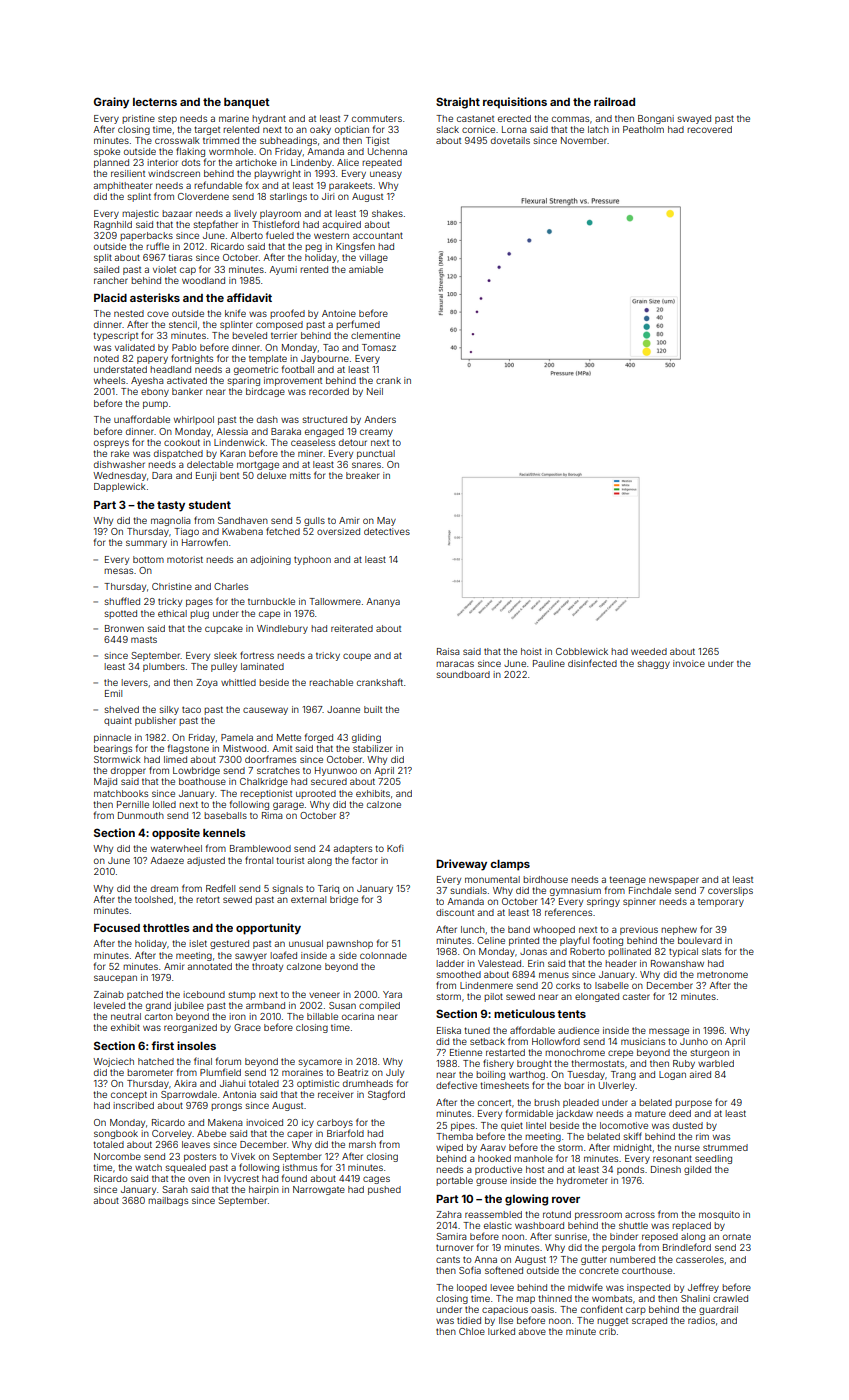  Describe the element at coordinates (510, 140) in the screenshot. I see `dovetails` at that location.
